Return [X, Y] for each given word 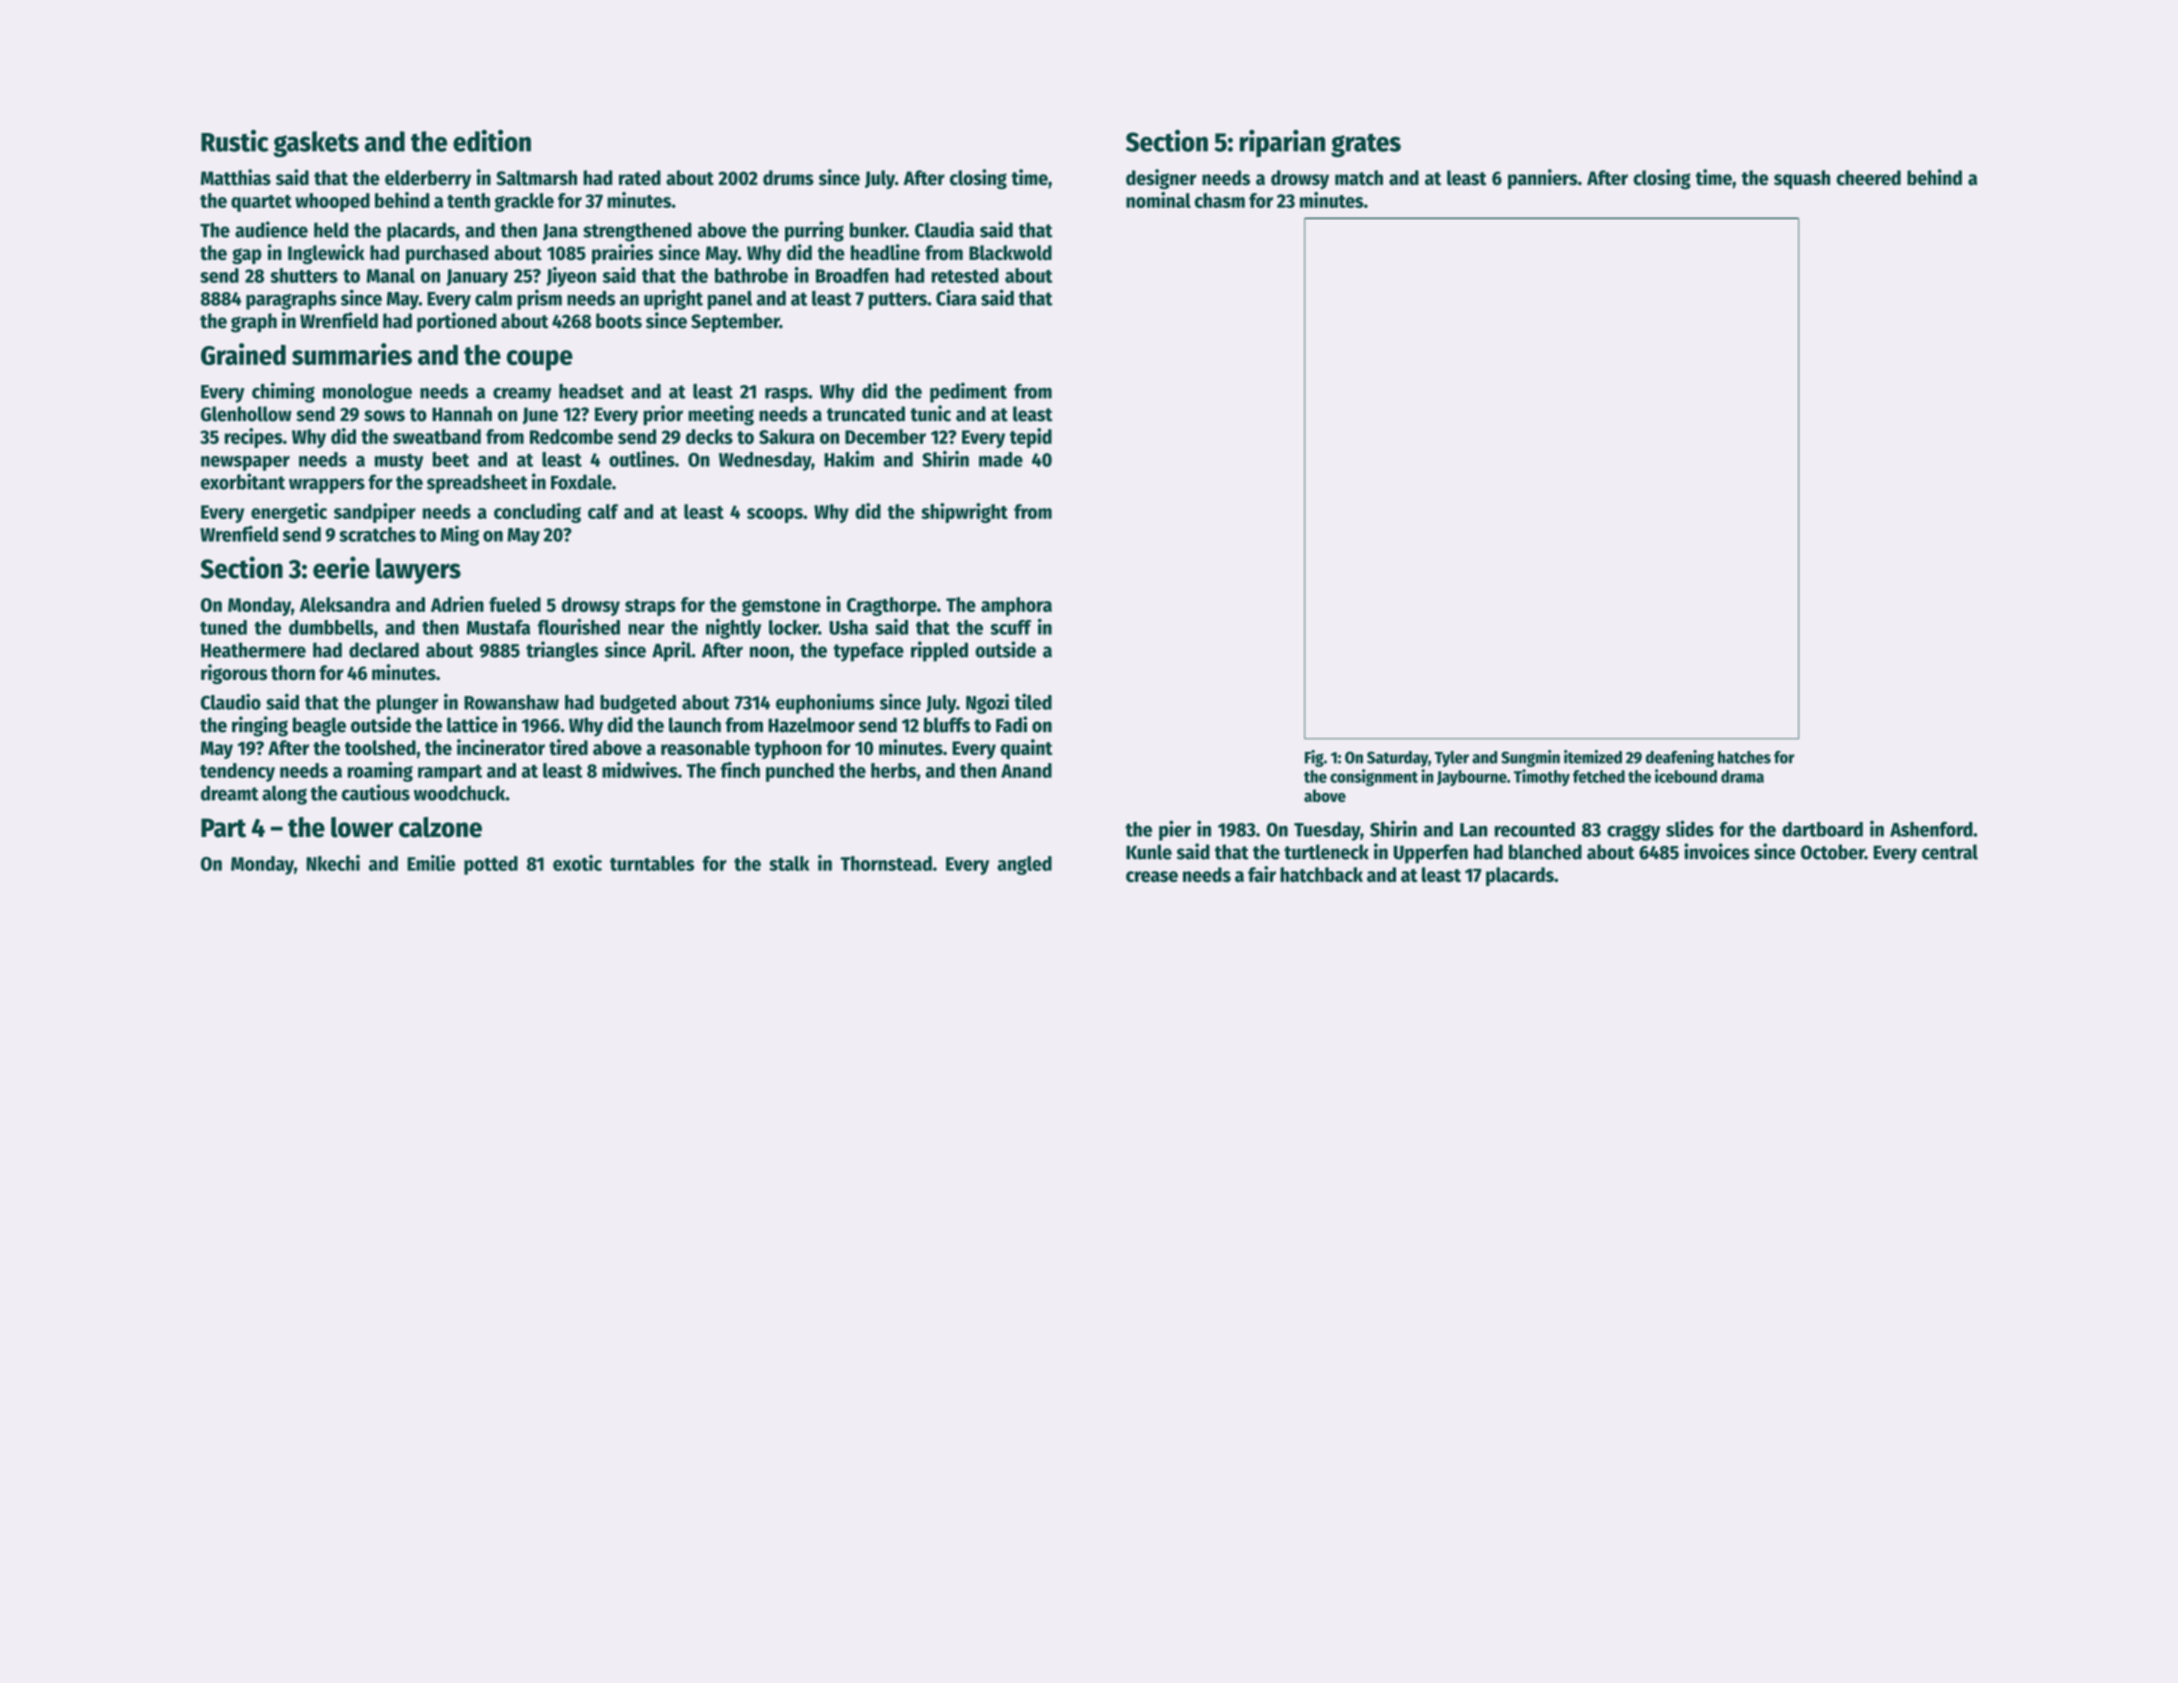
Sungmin [1530, 758]
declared [384, 650]
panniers [1543, 179]
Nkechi [333, 863]
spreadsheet [477, 484]
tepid [1031, 438]
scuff [1011, 627]
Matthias [236, 177]
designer [1161, 179]
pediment [968, 392]
